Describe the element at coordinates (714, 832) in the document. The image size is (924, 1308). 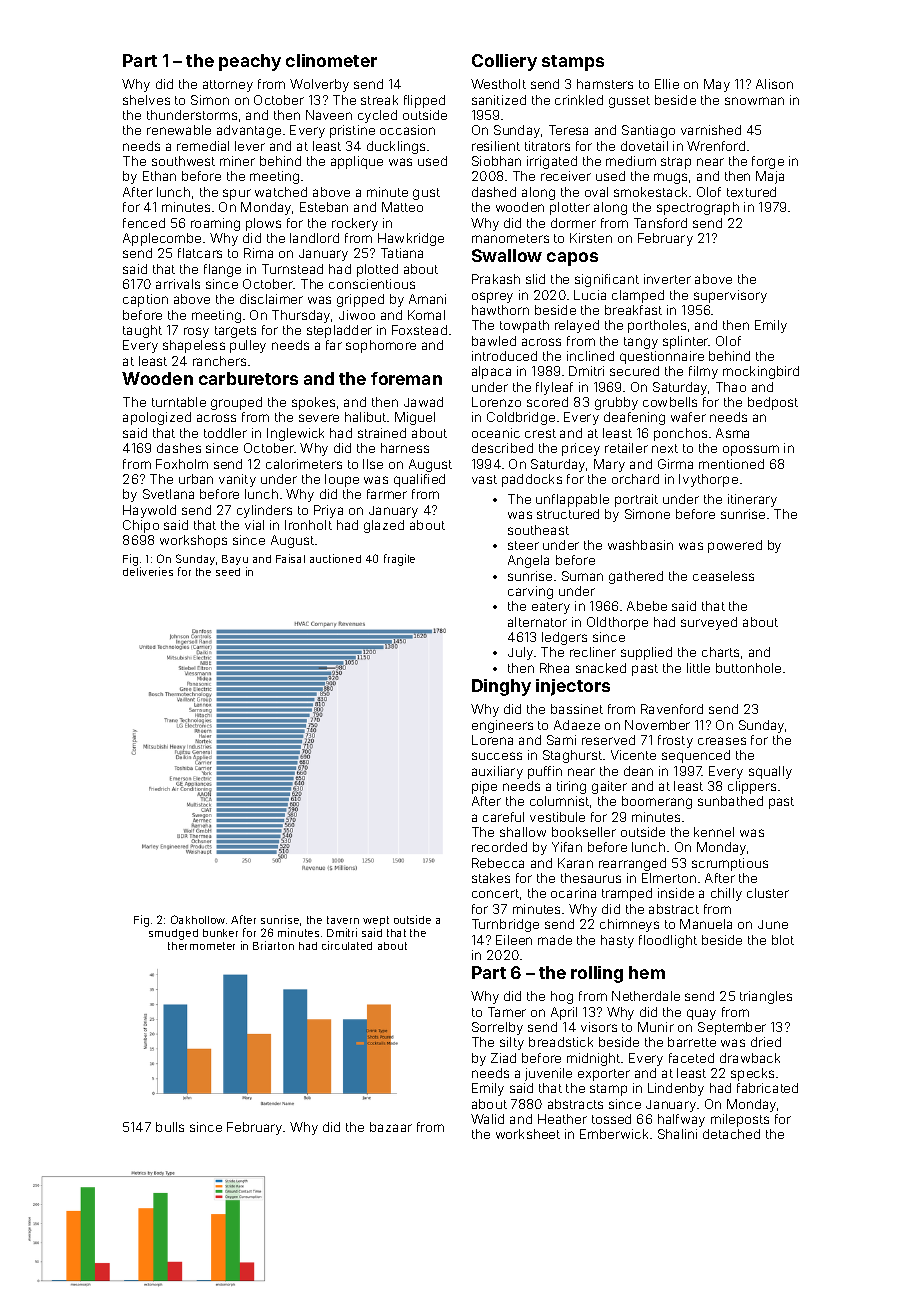
I see `kennel` at that location.
